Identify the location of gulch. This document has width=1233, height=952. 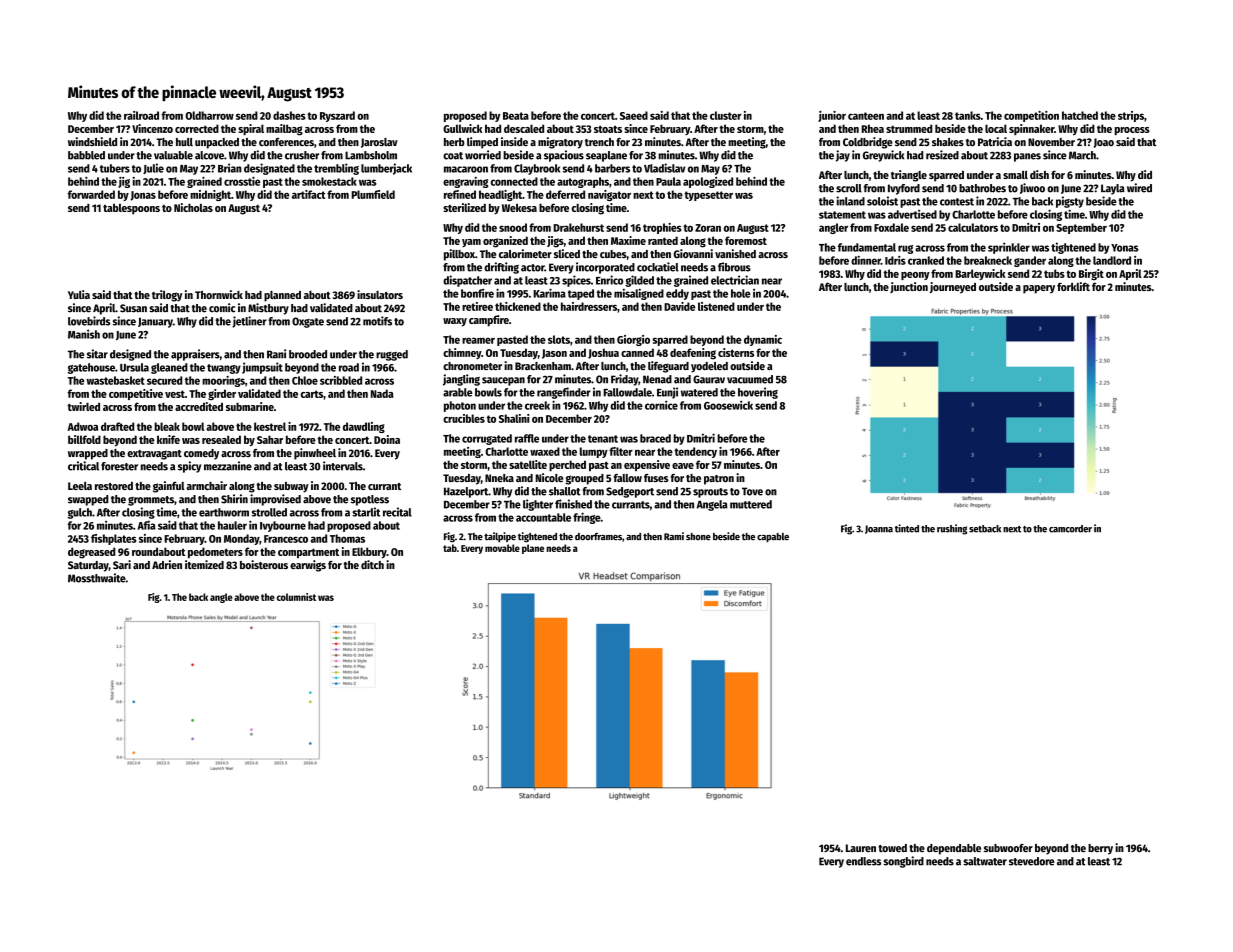
(80, 513).
